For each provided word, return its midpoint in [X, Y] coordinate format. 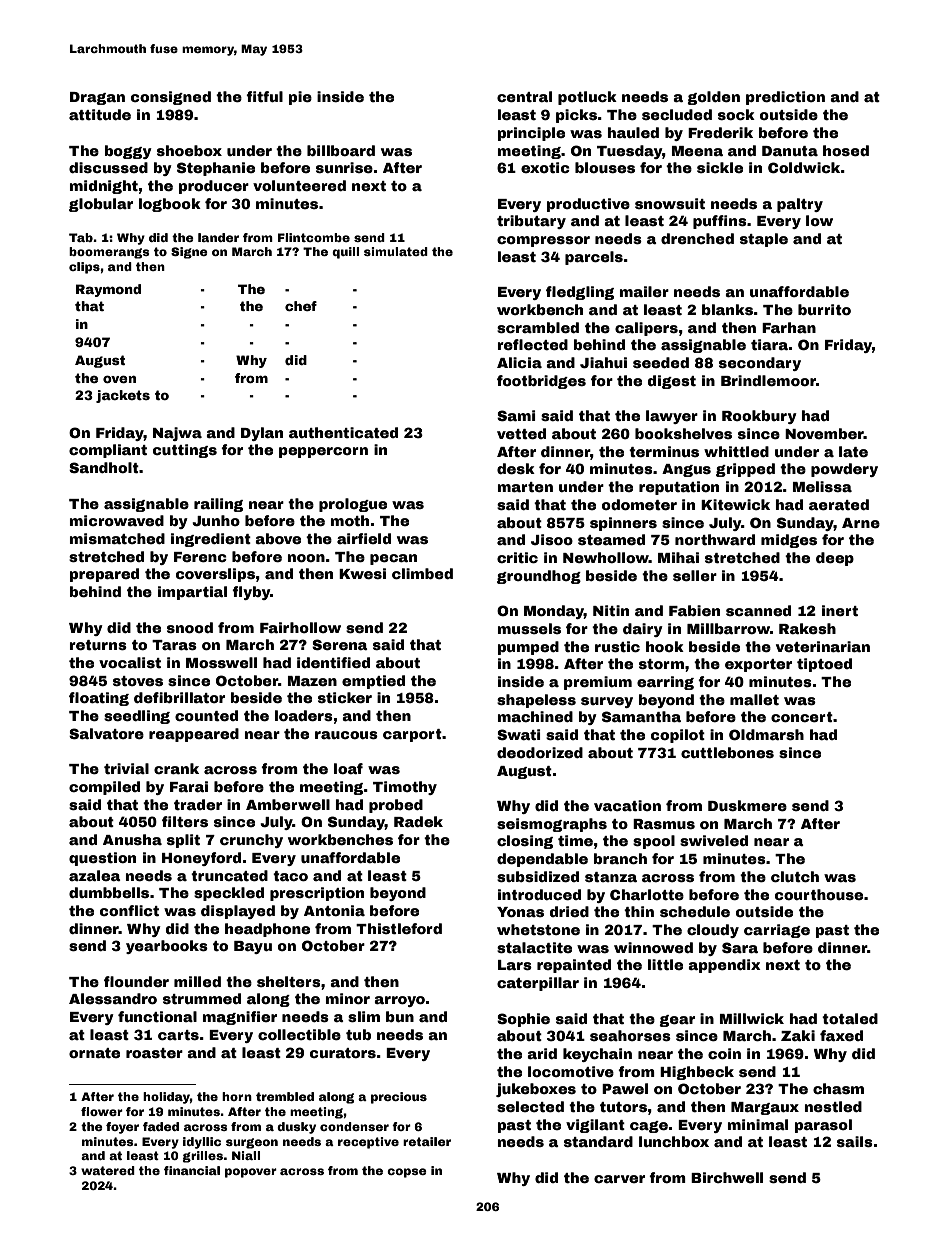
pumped [528, 648]
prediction [785, 98]
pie [300, 98]
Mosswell [221, 662]
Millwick [752, 1018]
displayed [238, 912]
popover [251, 1173]
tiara [770, 344]
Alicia [519, 362]
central [524, 96]
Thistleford [399, 928]
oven [119, 379]
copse [407, 1173]
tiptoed [824, 665]
